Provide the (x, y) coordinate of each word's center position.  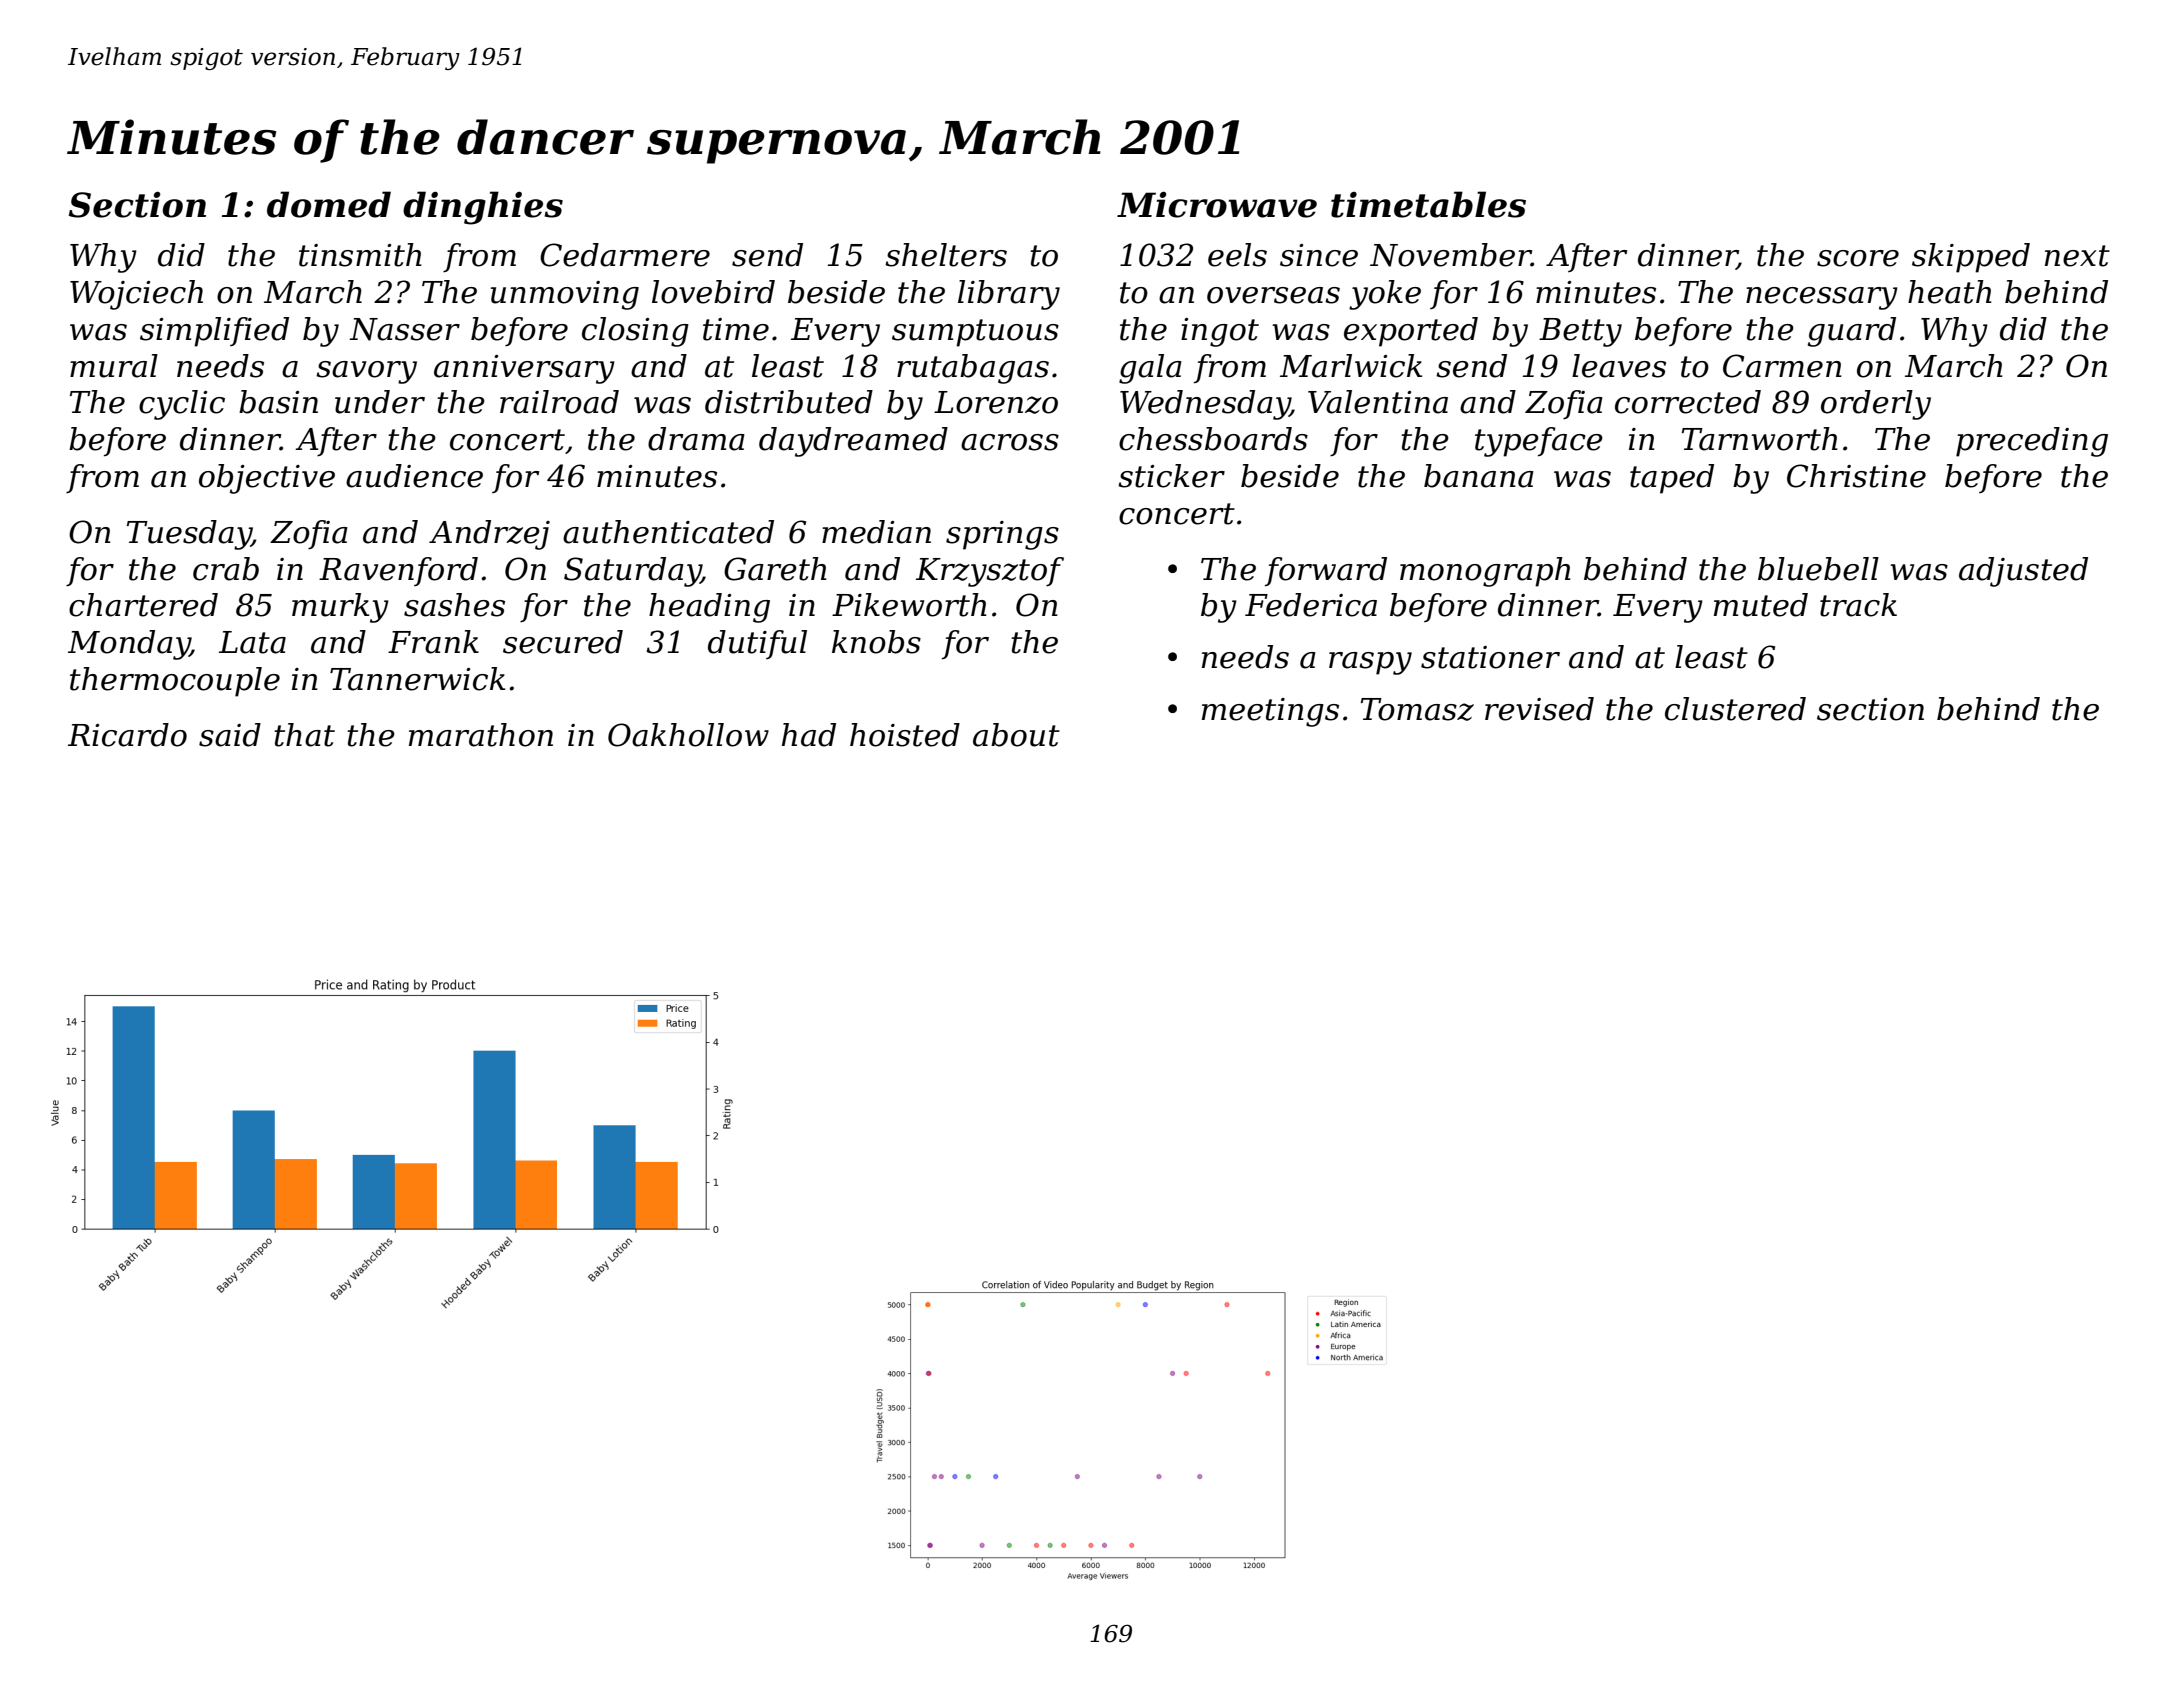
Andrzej (489, 535)
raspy (1370, 663)
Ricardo (127, 735)
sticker (1171, 476)
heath (1950, 292)
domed (329, 204)
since (1319, 255)
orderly (1876, 405)
